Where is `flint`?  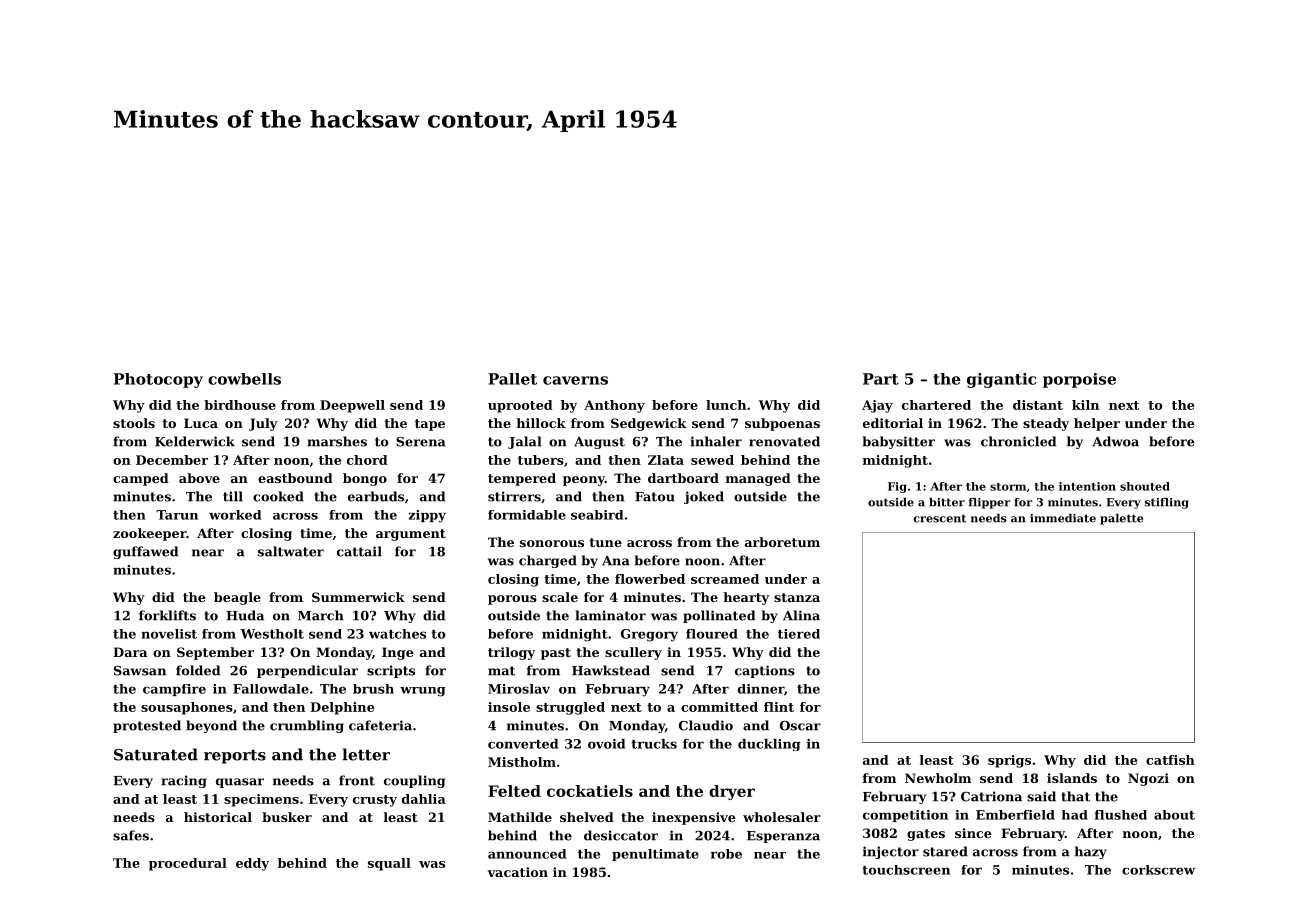 flint is located at coordinates (779, 707).
